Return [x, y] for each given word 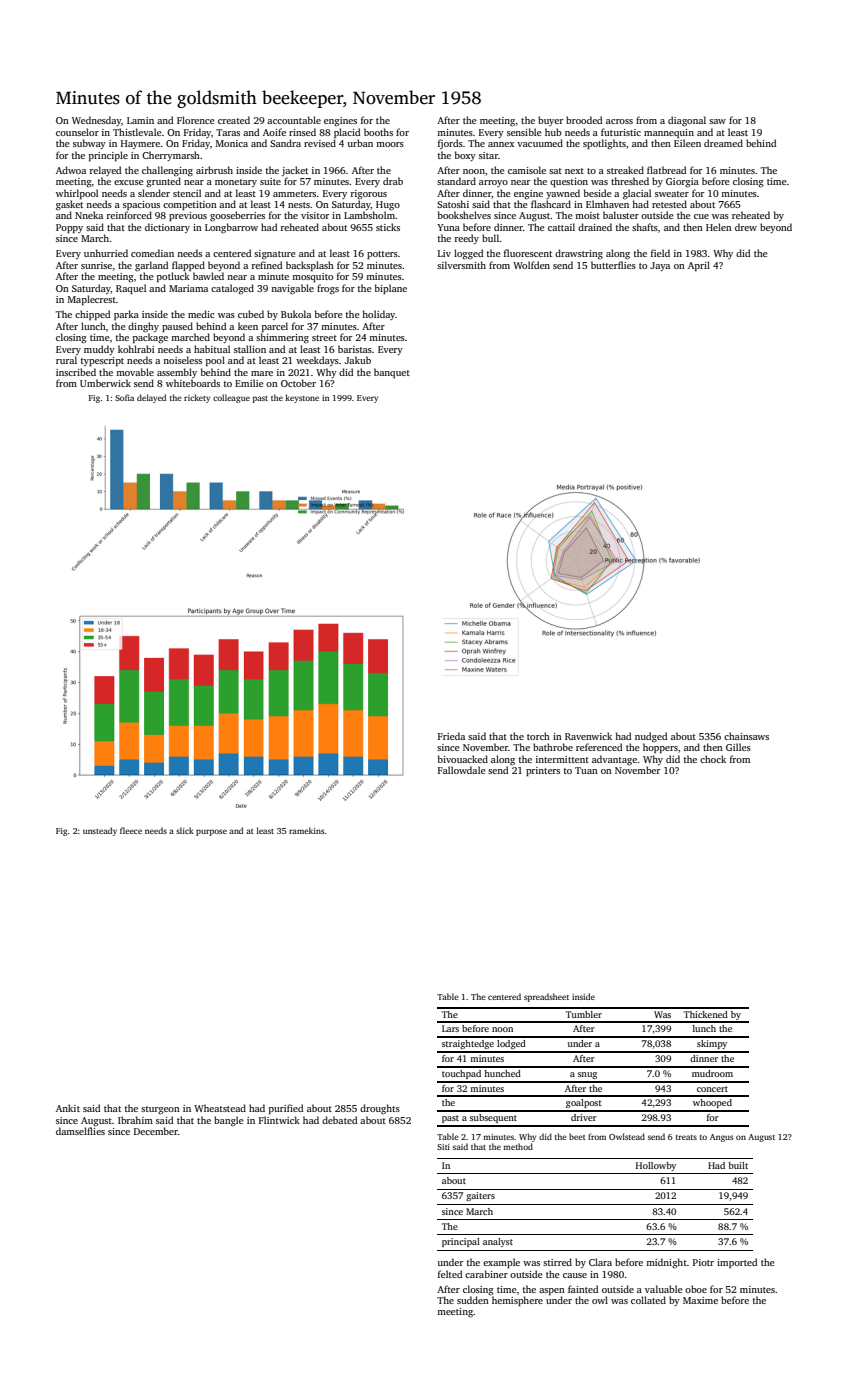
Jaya [660, 266]
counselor [77, 132]
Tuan [586, 770]
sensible [524, 132]
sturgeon [160, 1110]
